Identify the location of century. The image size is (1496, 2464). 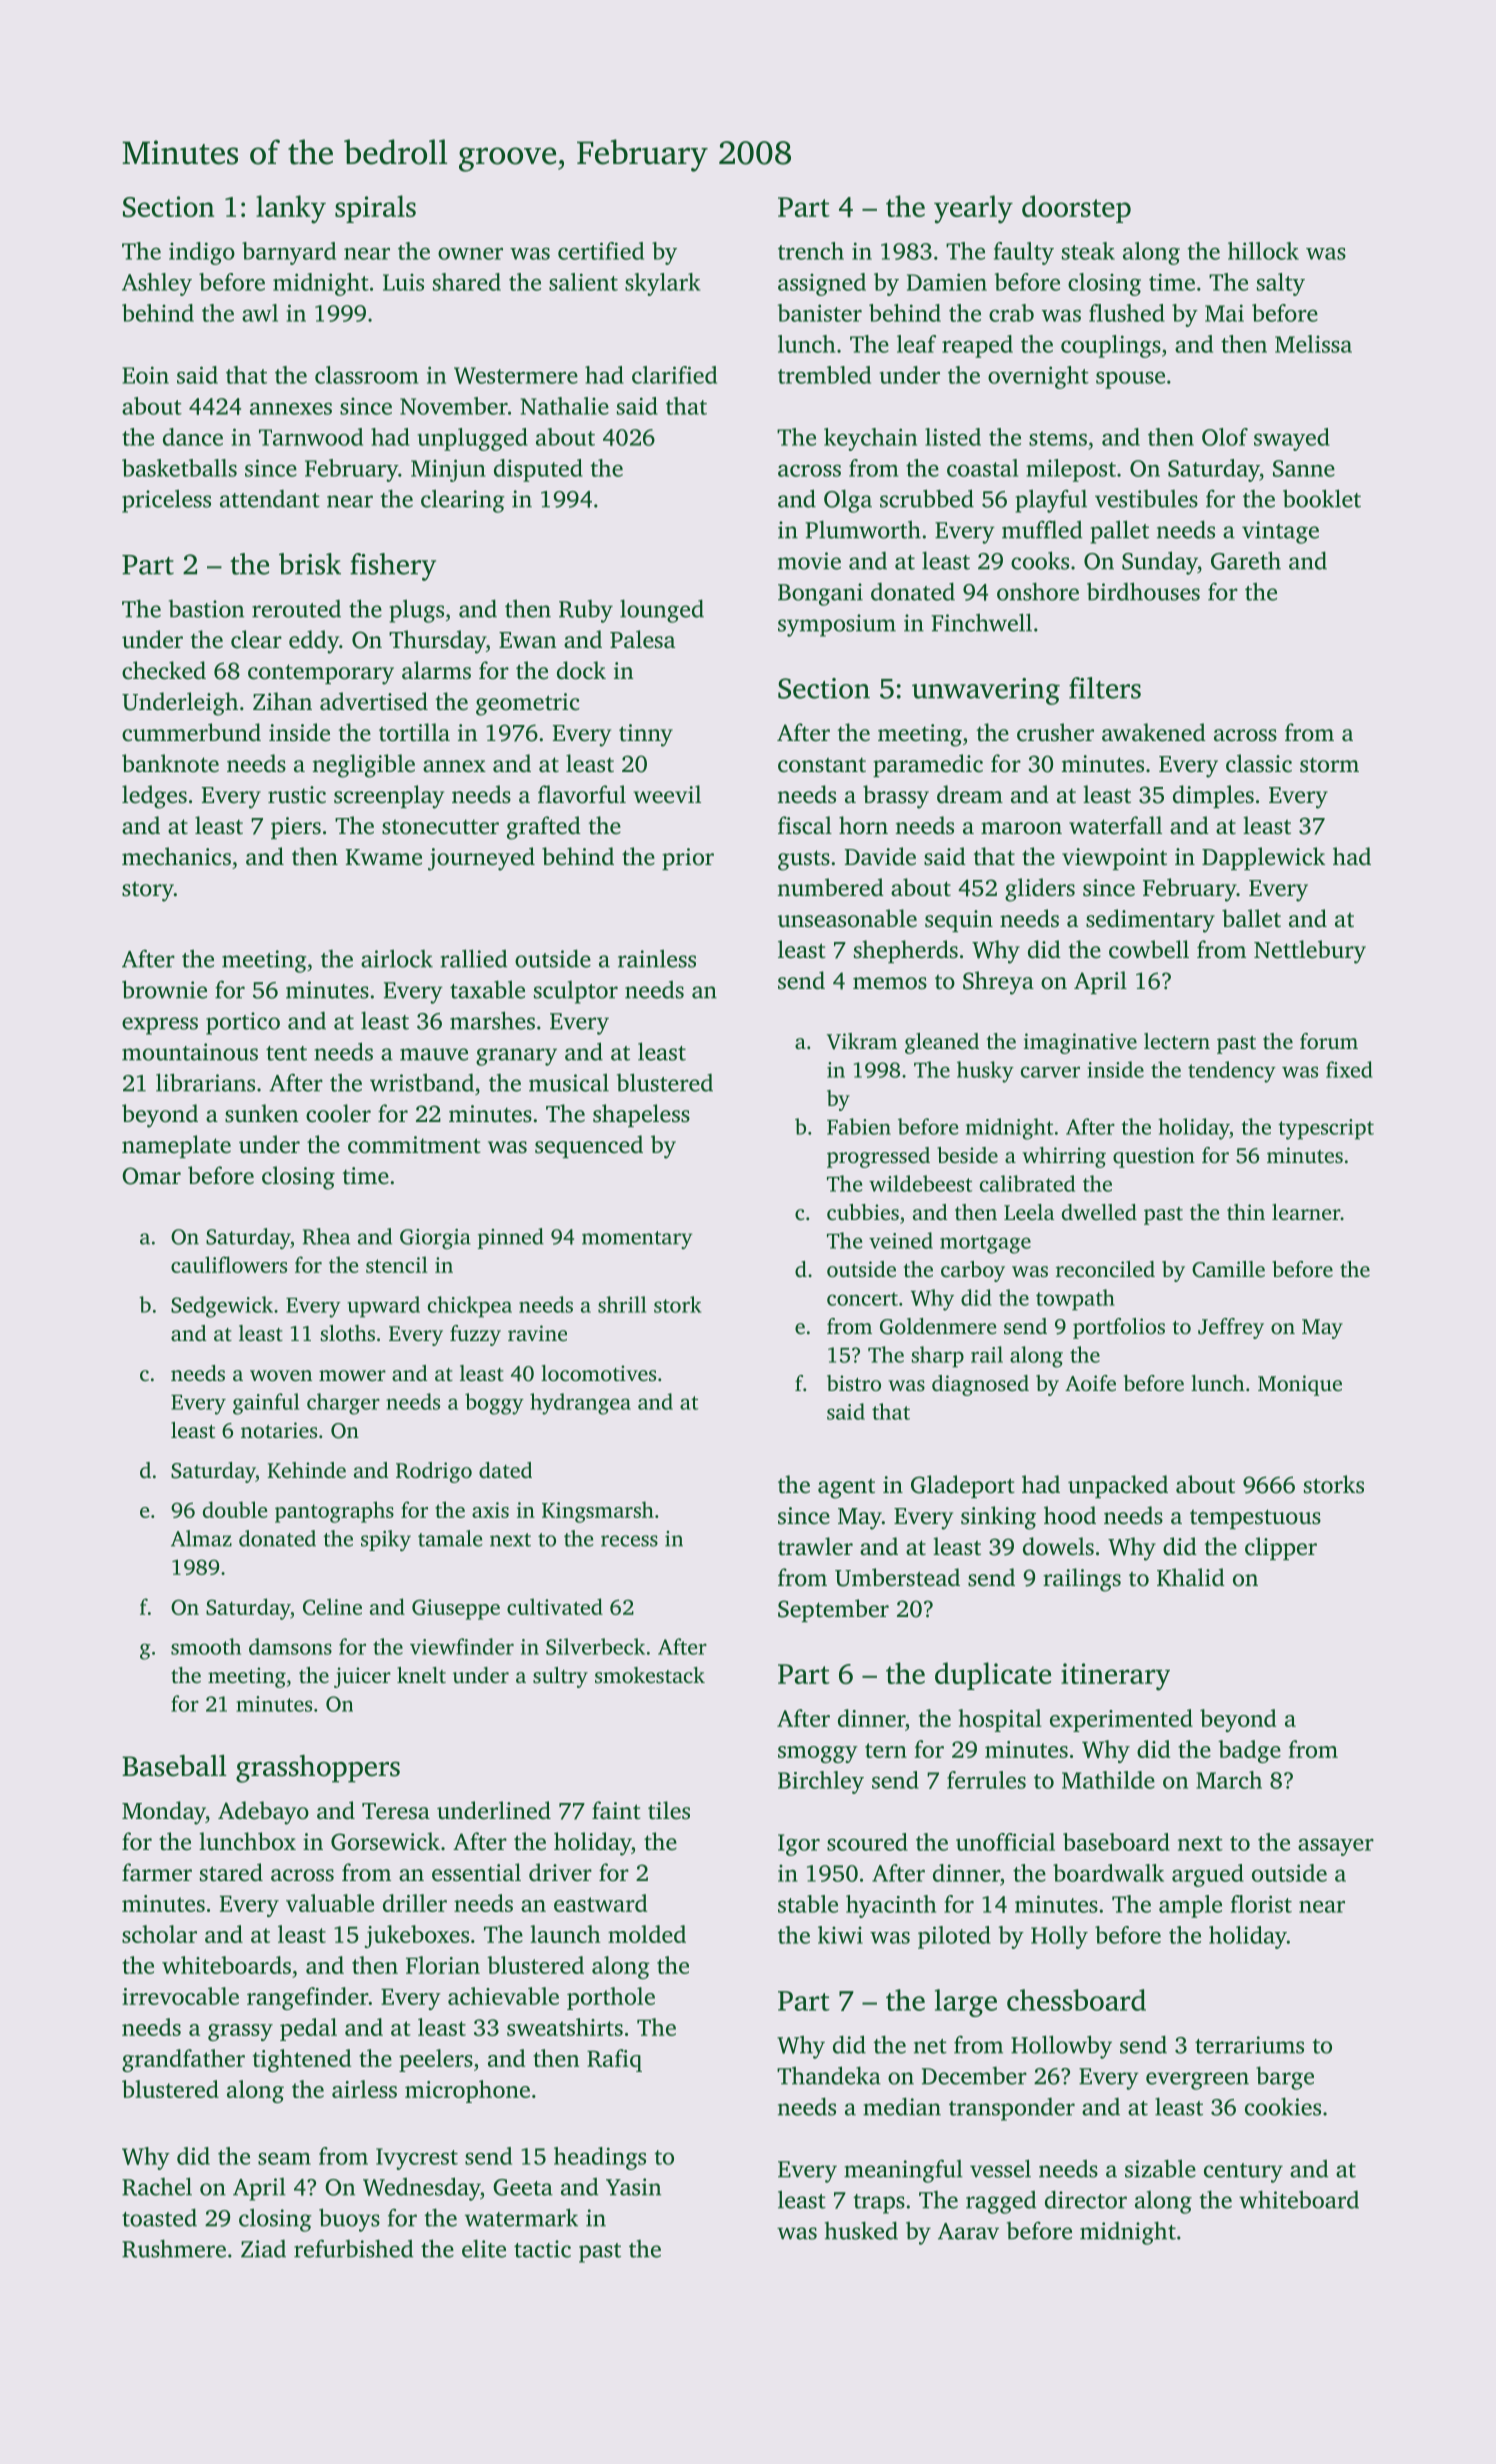
(1243, 2173).
